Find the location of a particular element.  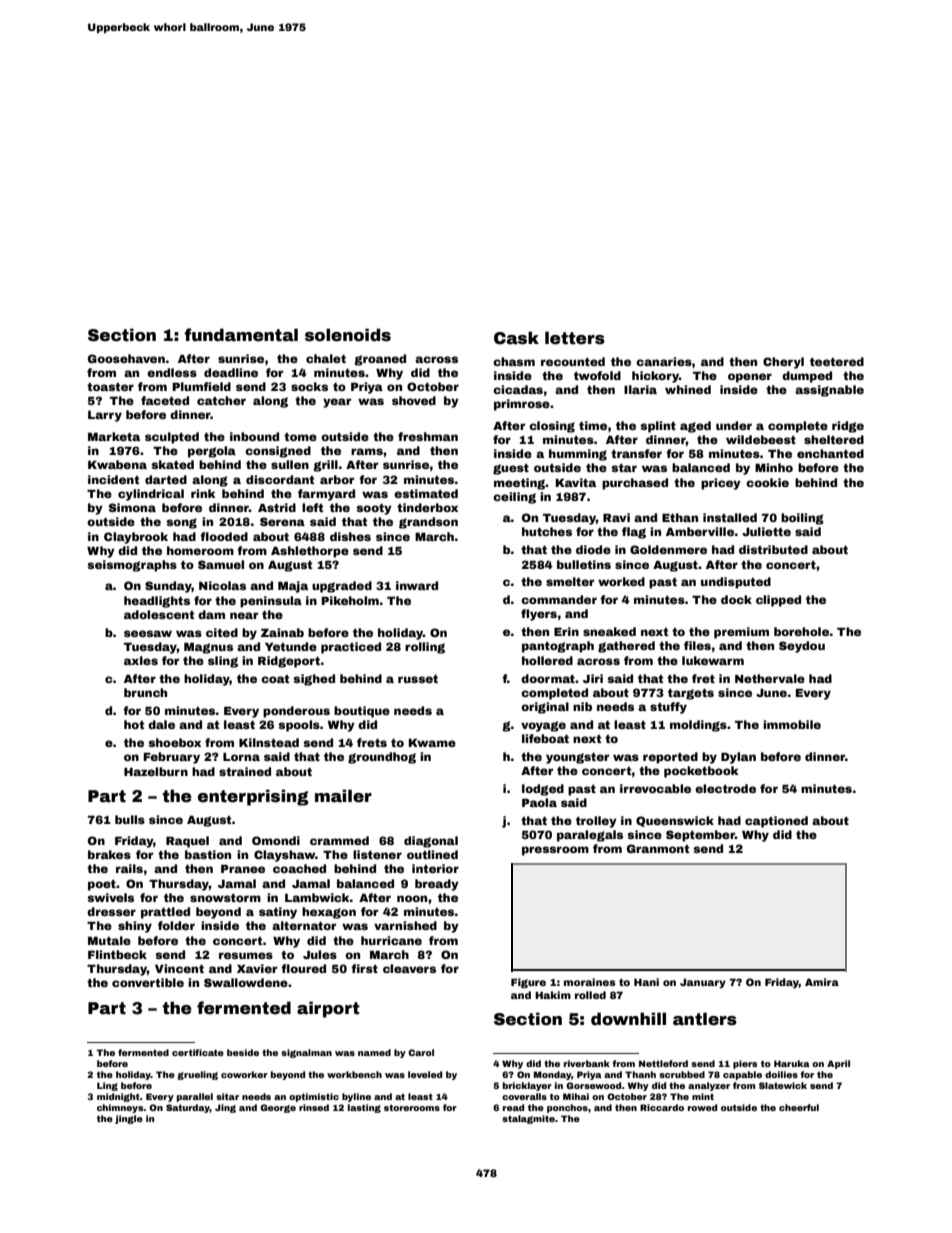

interior is located at coordinates (435, 868).
